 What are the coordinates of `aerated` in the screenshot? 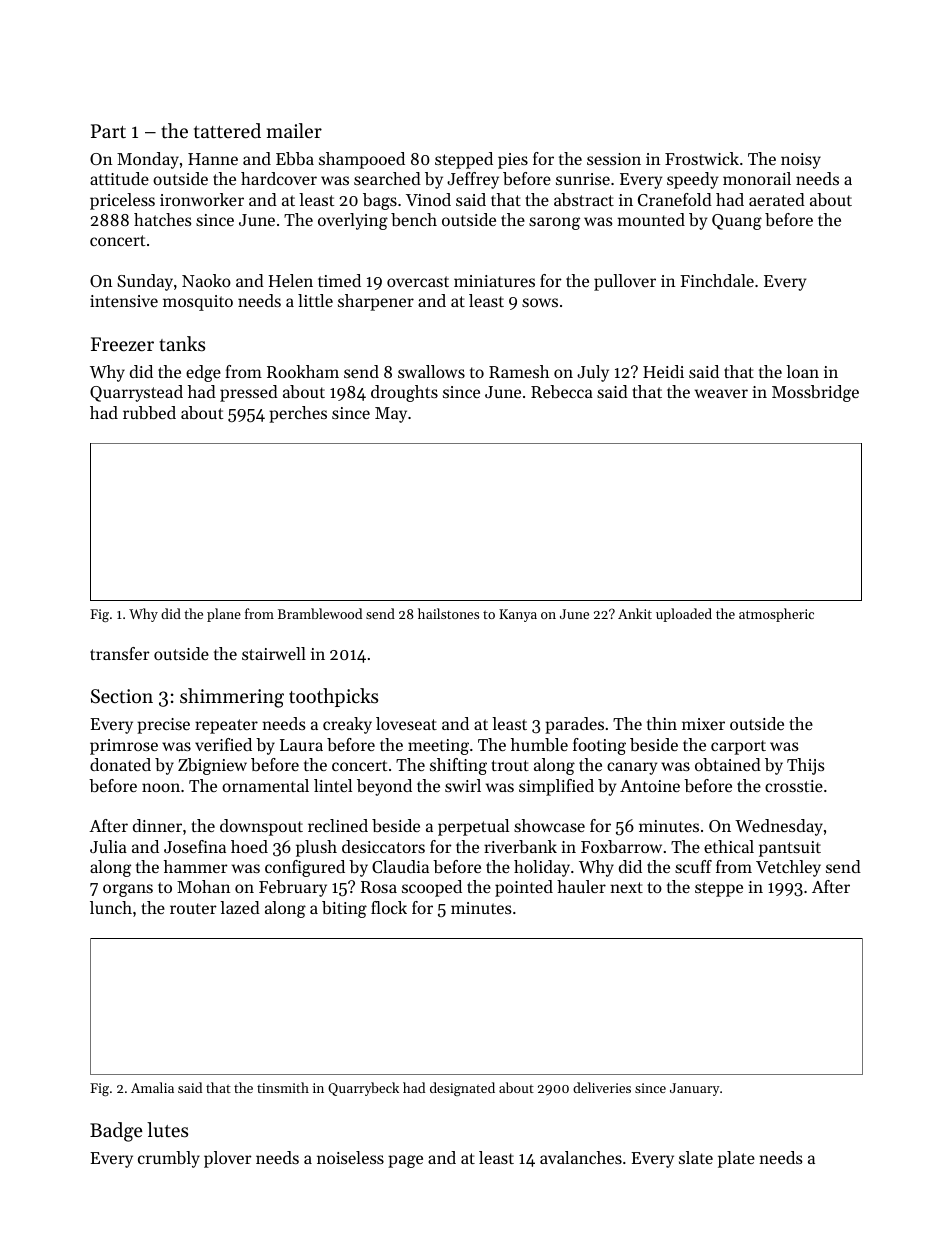 It's located at (777, 199).
